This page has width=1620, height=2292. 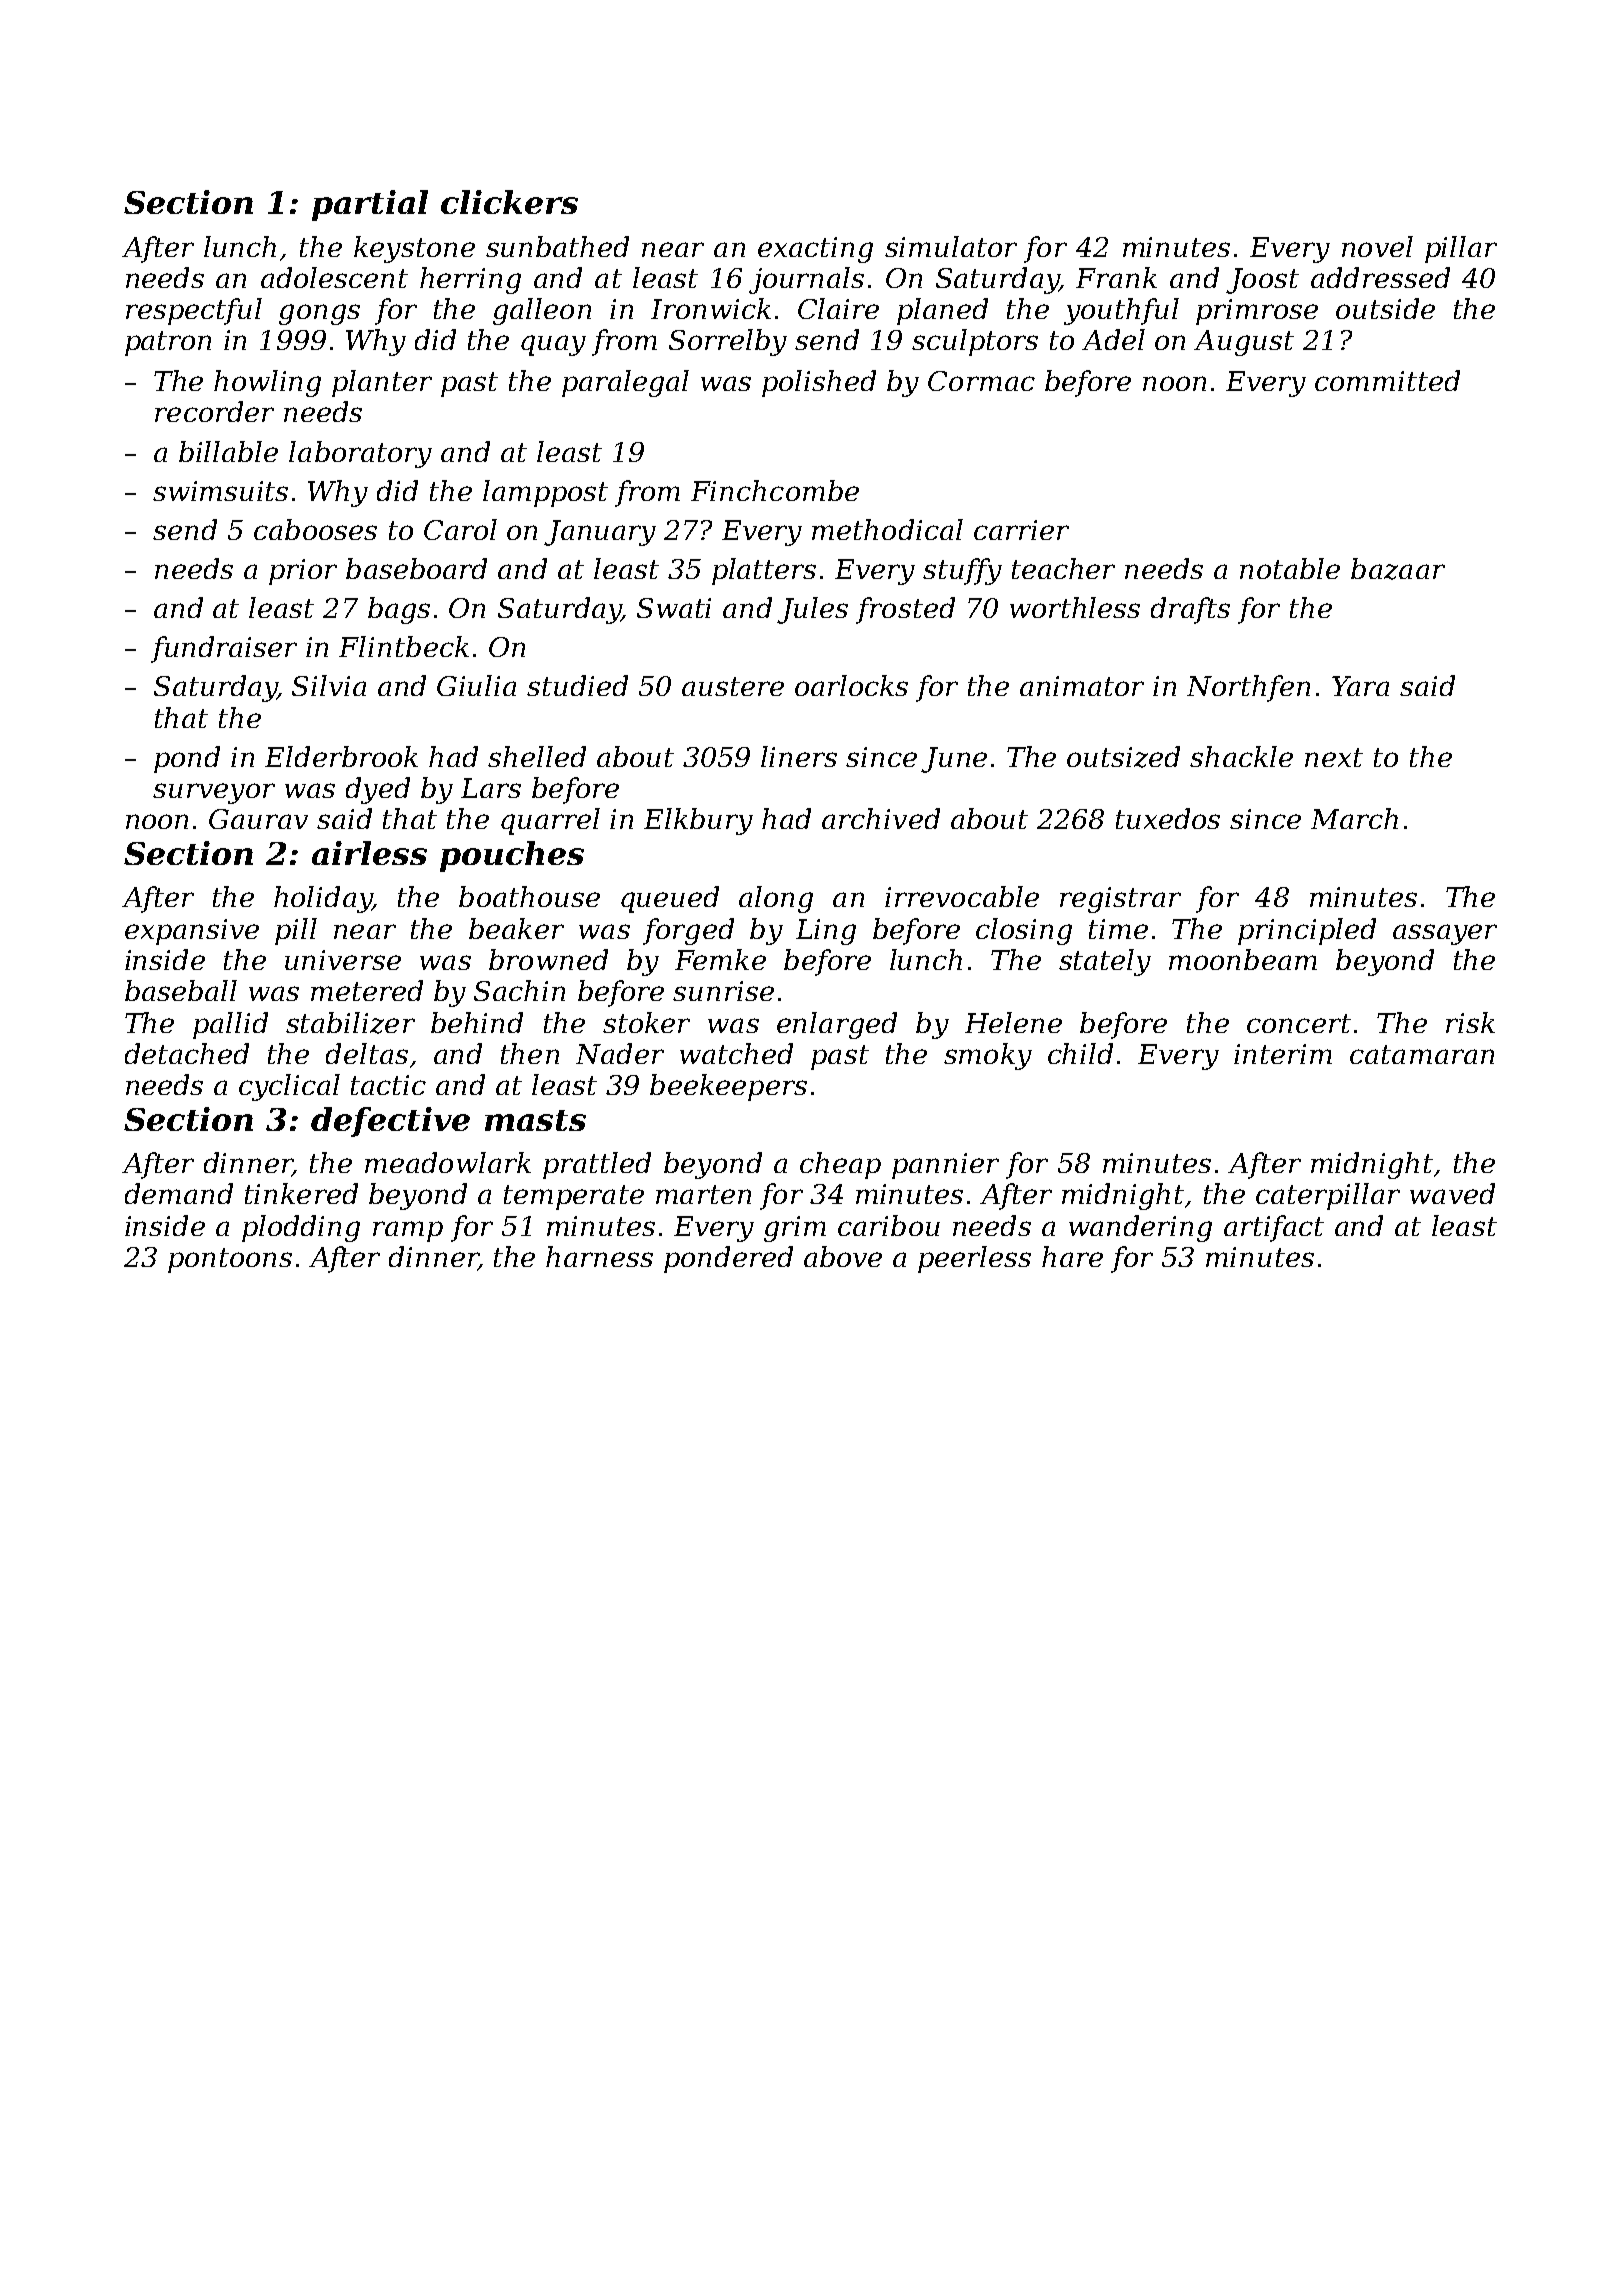 I want to click on above, so click(x=843, y=1256).
